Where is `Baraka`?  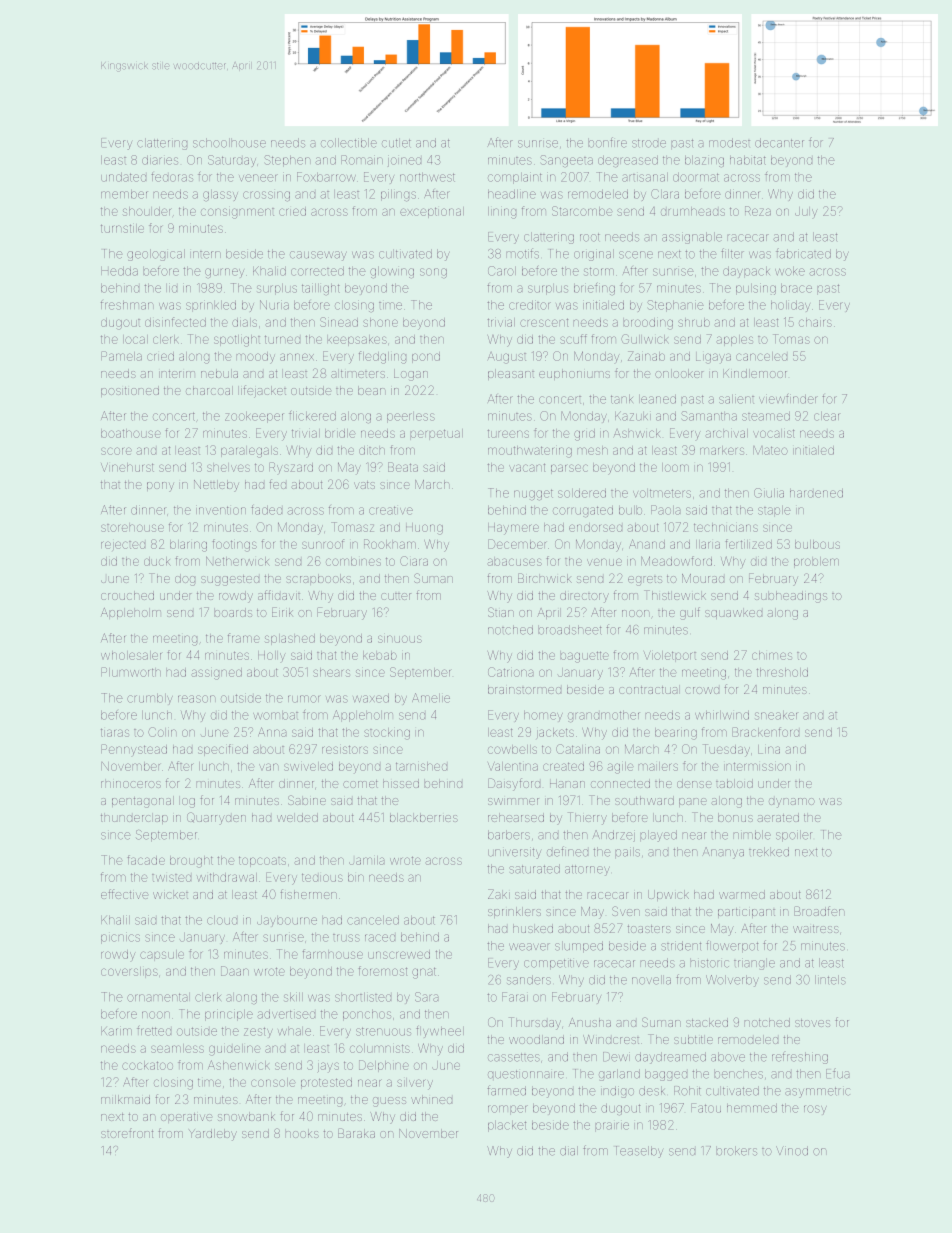 Baraka is located at coordinates (356, 1133).
